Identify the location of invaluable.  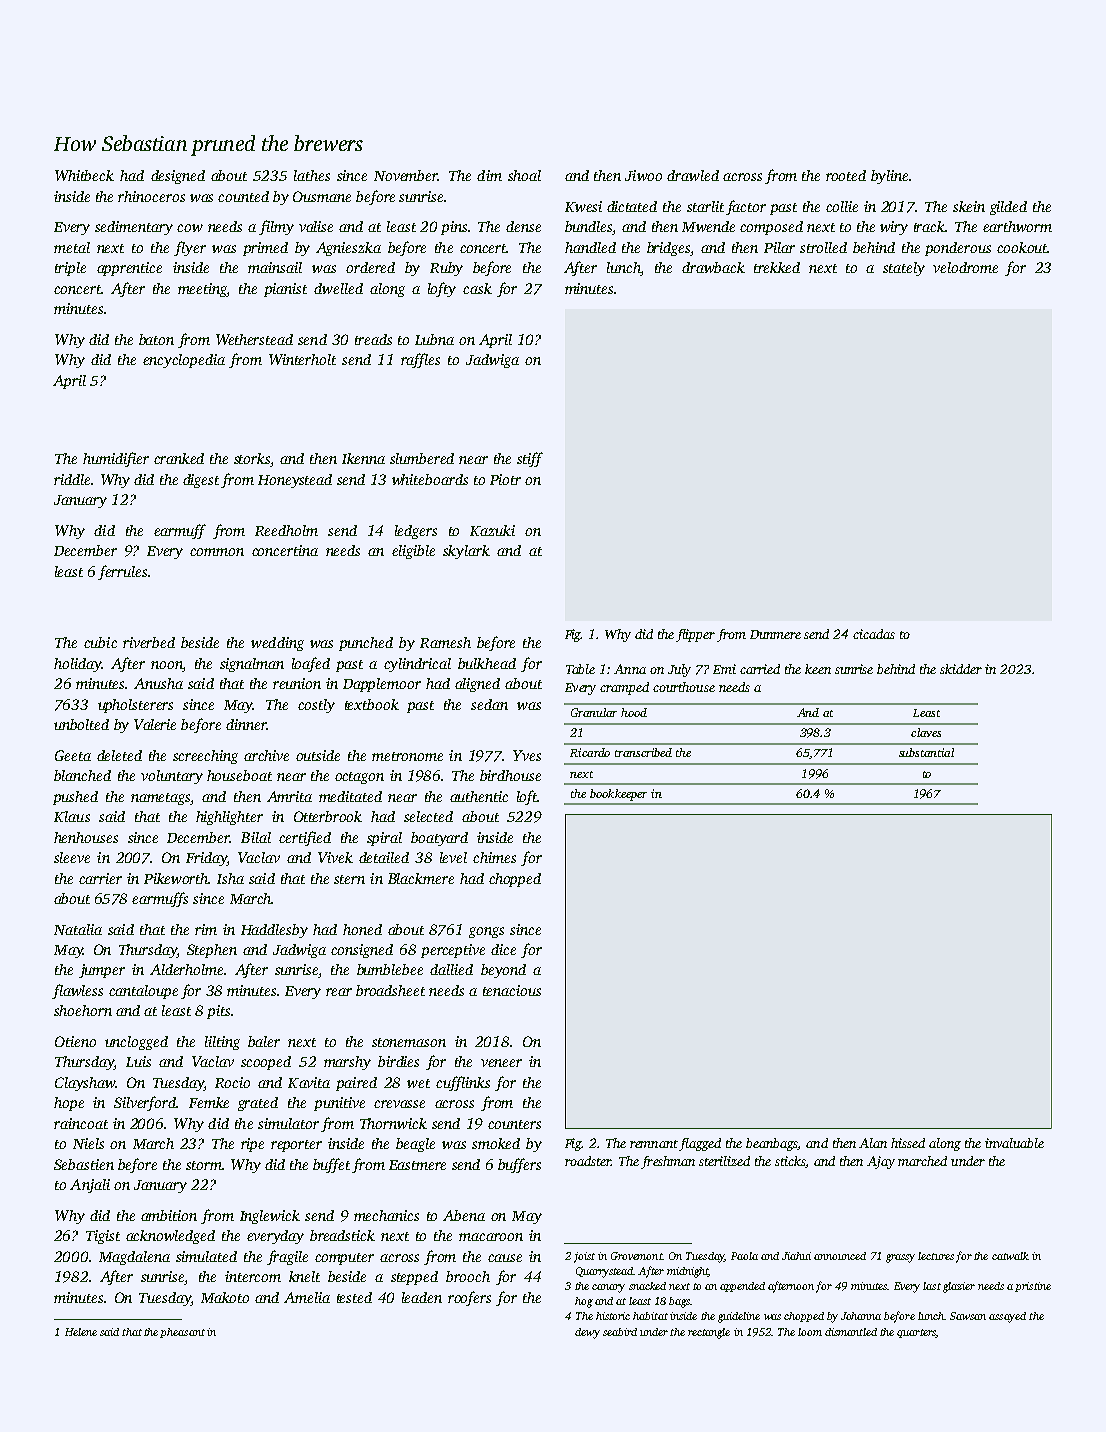
(1014, 1143).
